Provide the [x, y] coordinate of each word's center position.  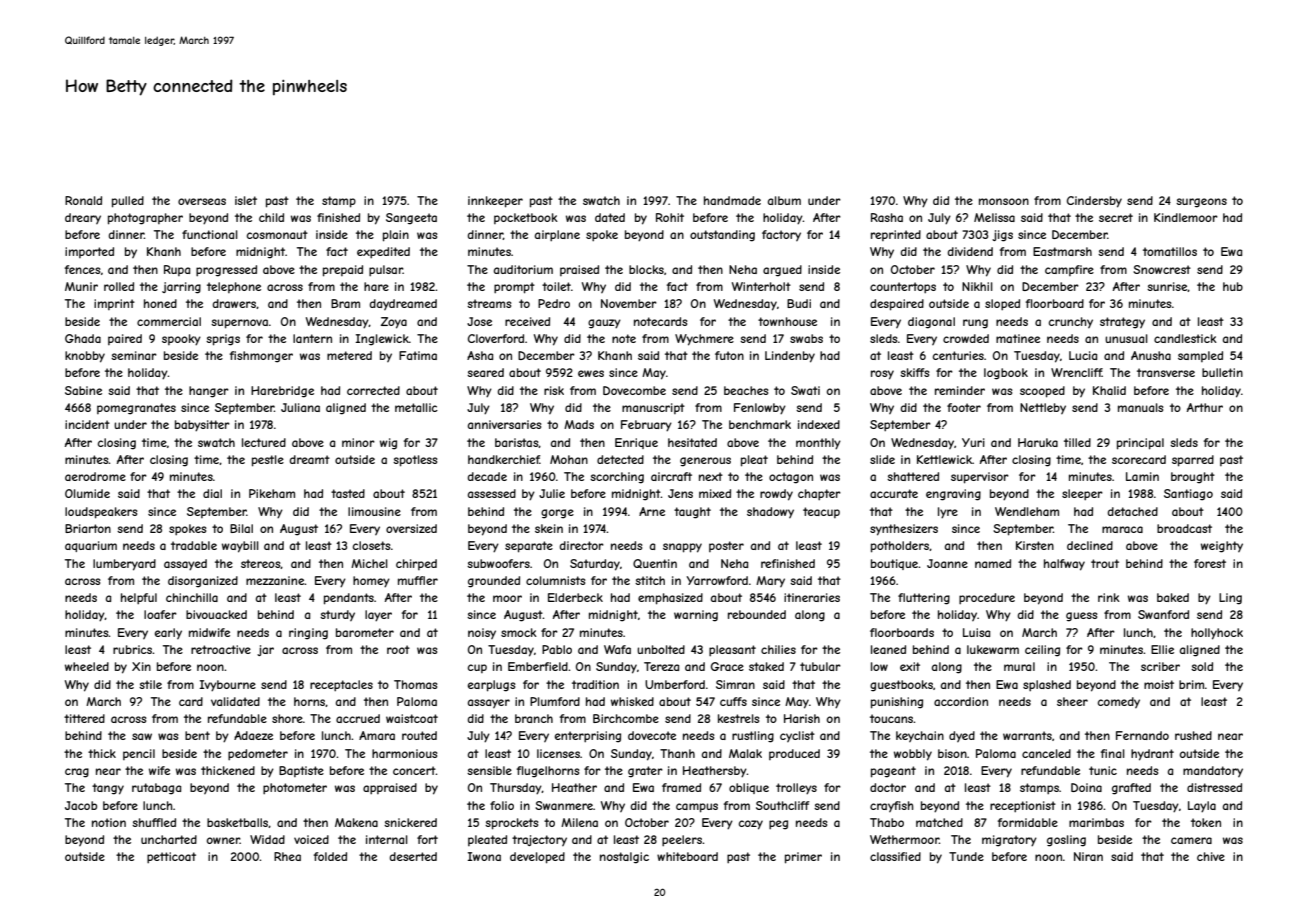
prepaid [343, 271]
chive [1211, 856]
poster [726, 546]
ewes [591, 373]
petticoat [171, 857]
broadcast [1184, 528]
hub [1233, 286]
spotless [415, 461]
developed [537, 858]
